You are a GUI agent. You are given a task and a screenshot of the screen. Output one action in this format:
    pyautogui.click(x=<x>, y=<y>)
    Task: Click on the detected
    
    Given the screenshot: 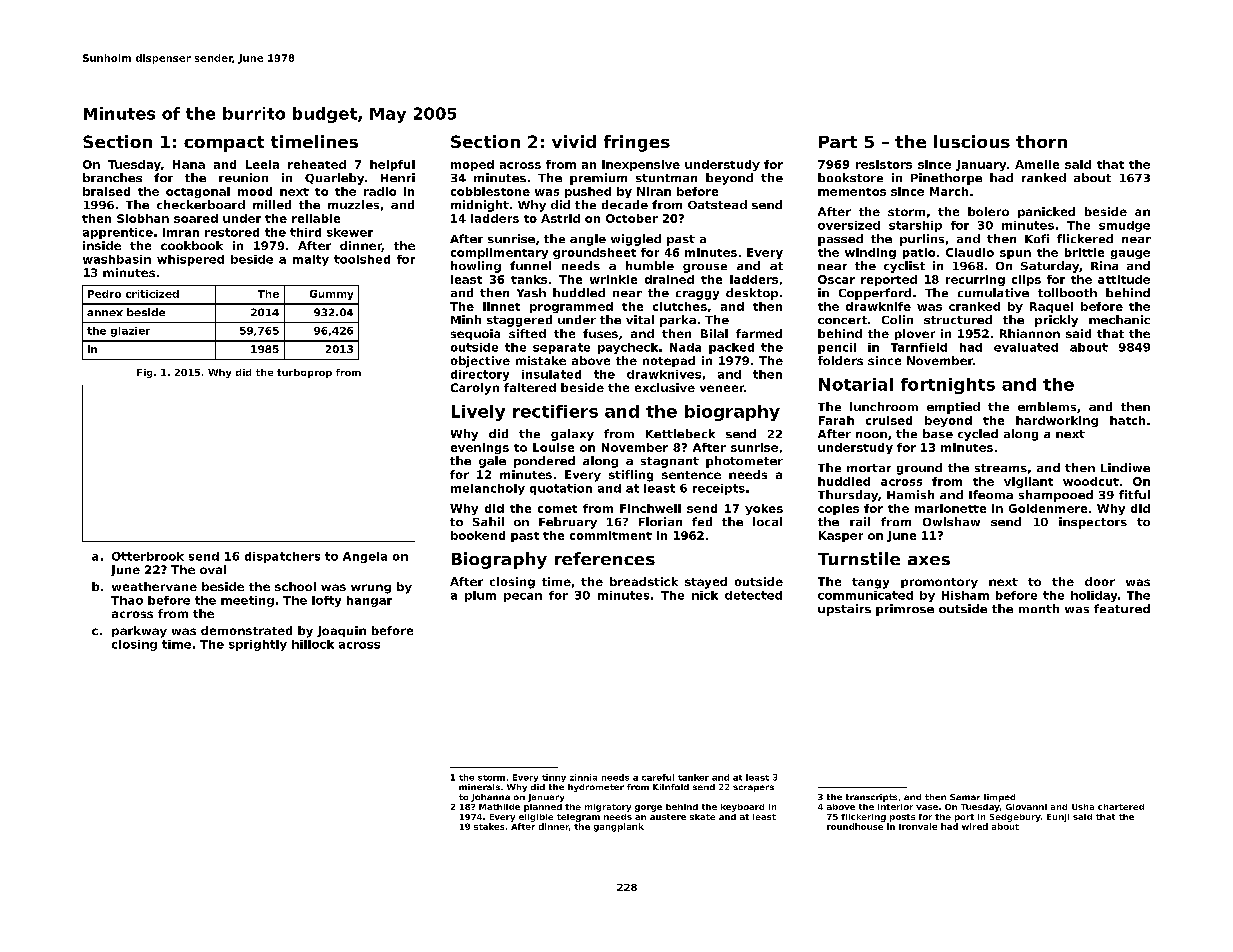 What is the action you would take?
    pyautogui.click(x=753, y=595)
